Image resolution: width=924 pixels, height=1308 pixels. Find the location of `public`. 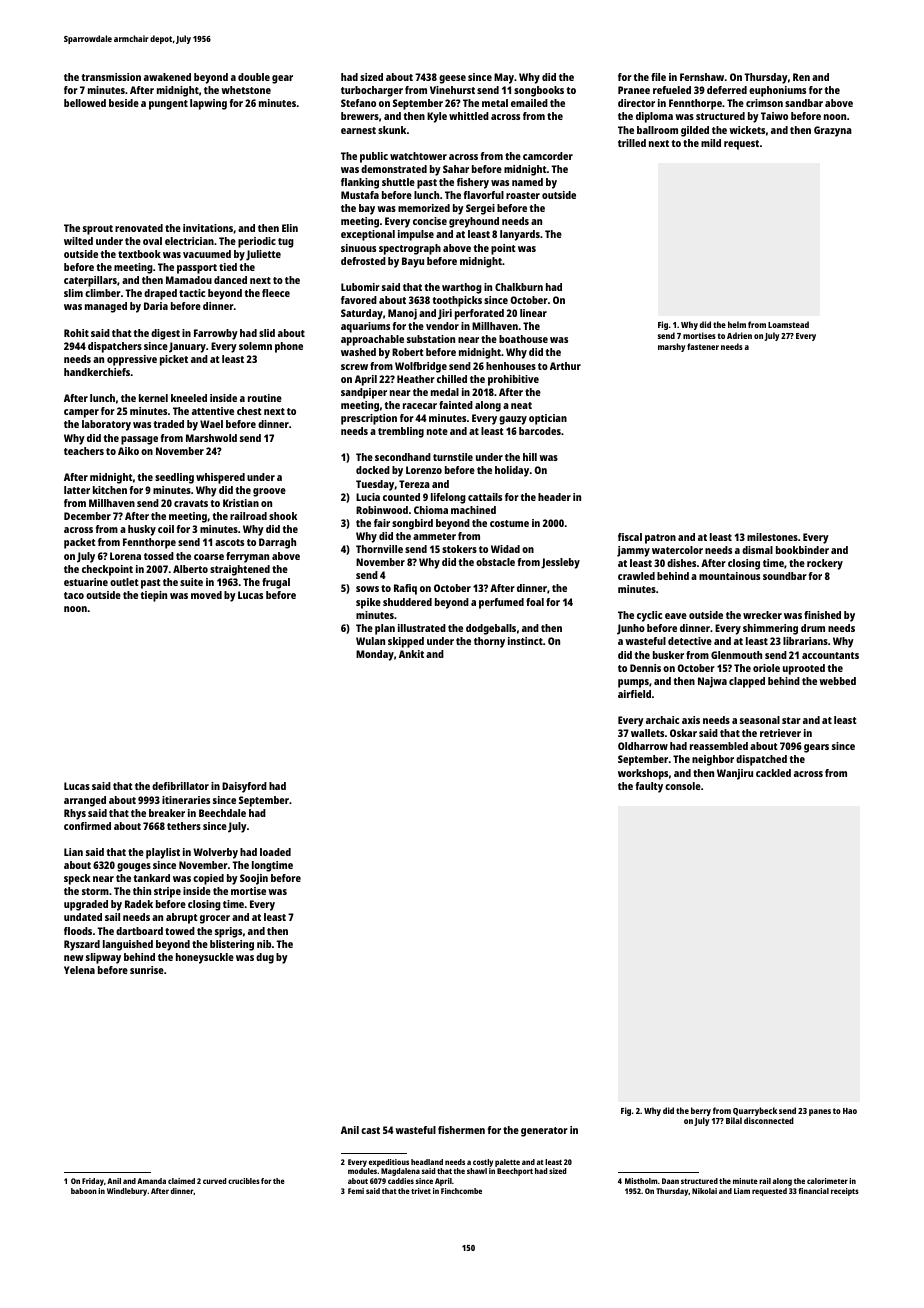

public is located at coordinates (374, 157).
